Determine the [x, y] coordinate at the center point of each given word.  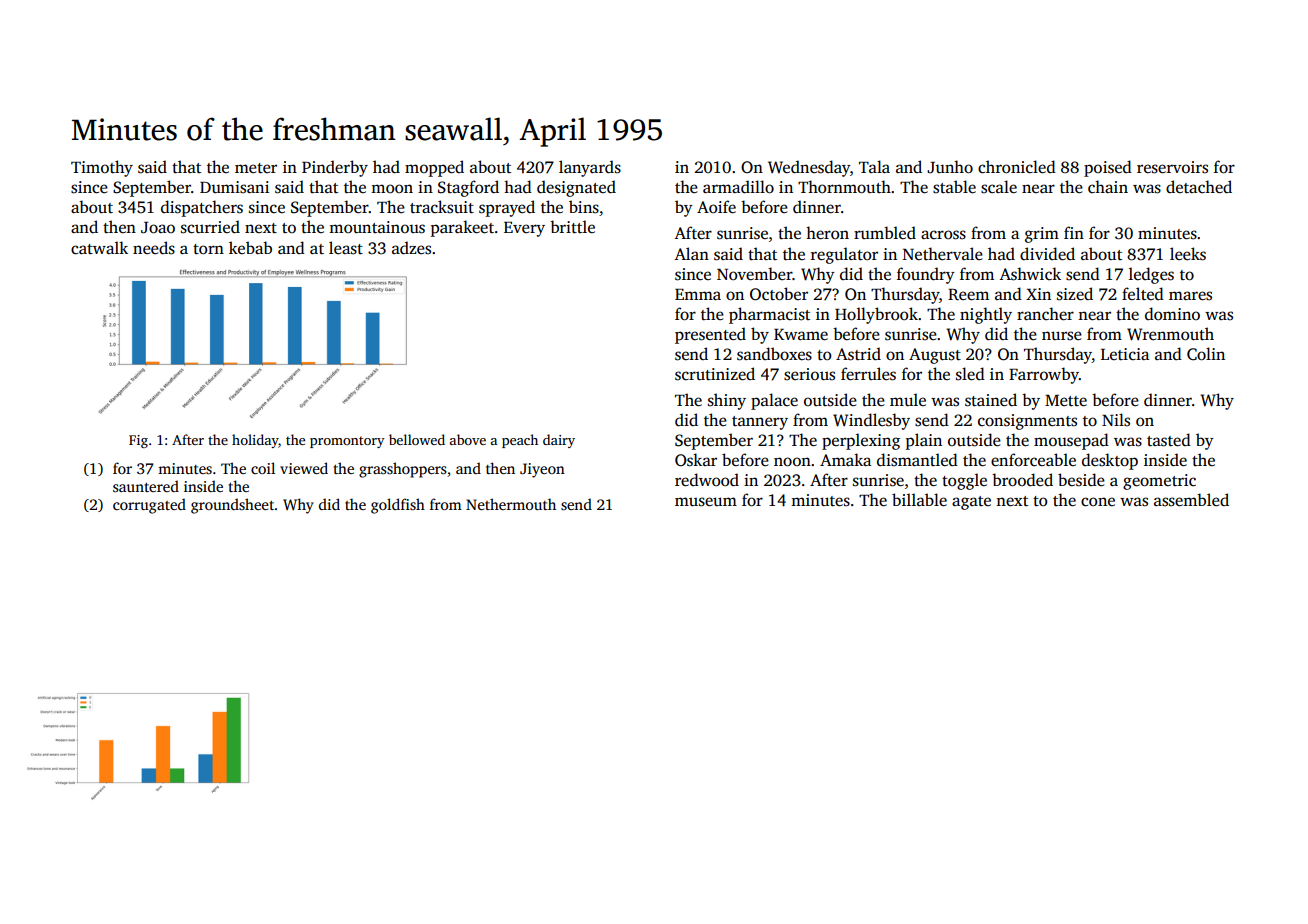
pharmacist [769, 315]
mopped [434, 168]
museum [706, 502]
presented [710, 335]
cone [1098, 502]
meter [256, 168]
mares [1190, 296]
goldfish [398, 506]
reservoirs [1172, 167]
